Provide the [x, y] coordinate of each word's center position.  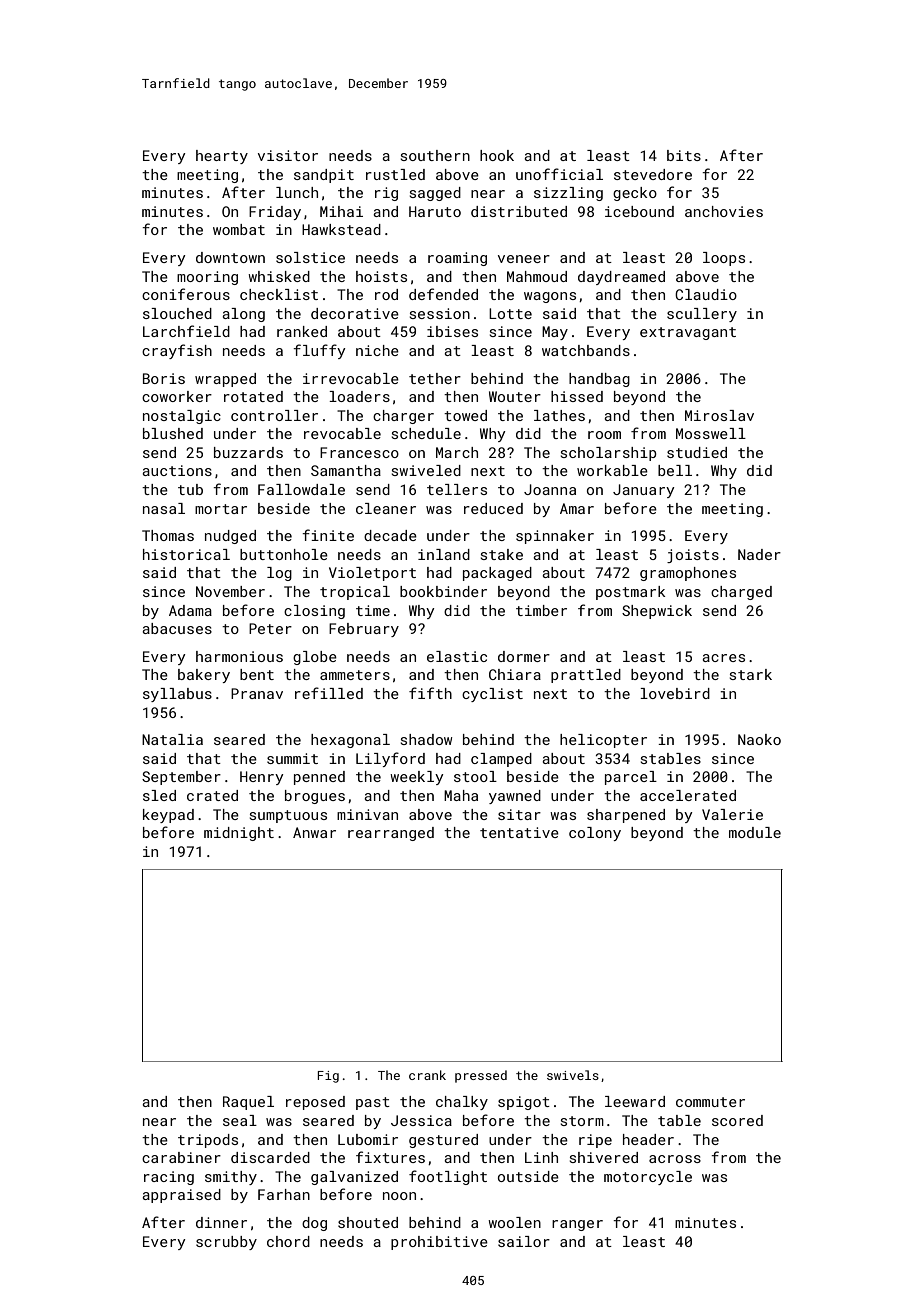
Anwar [314, 832]
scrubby [226, 1243]
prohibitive [439, 1243]
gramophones [688, 574]
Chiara [515, 674]
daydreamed [621, 278]
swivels [573, 1075]
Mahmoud [537, 276]
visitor [288, 155]
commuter [710, 1102]
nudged [230, 537]
